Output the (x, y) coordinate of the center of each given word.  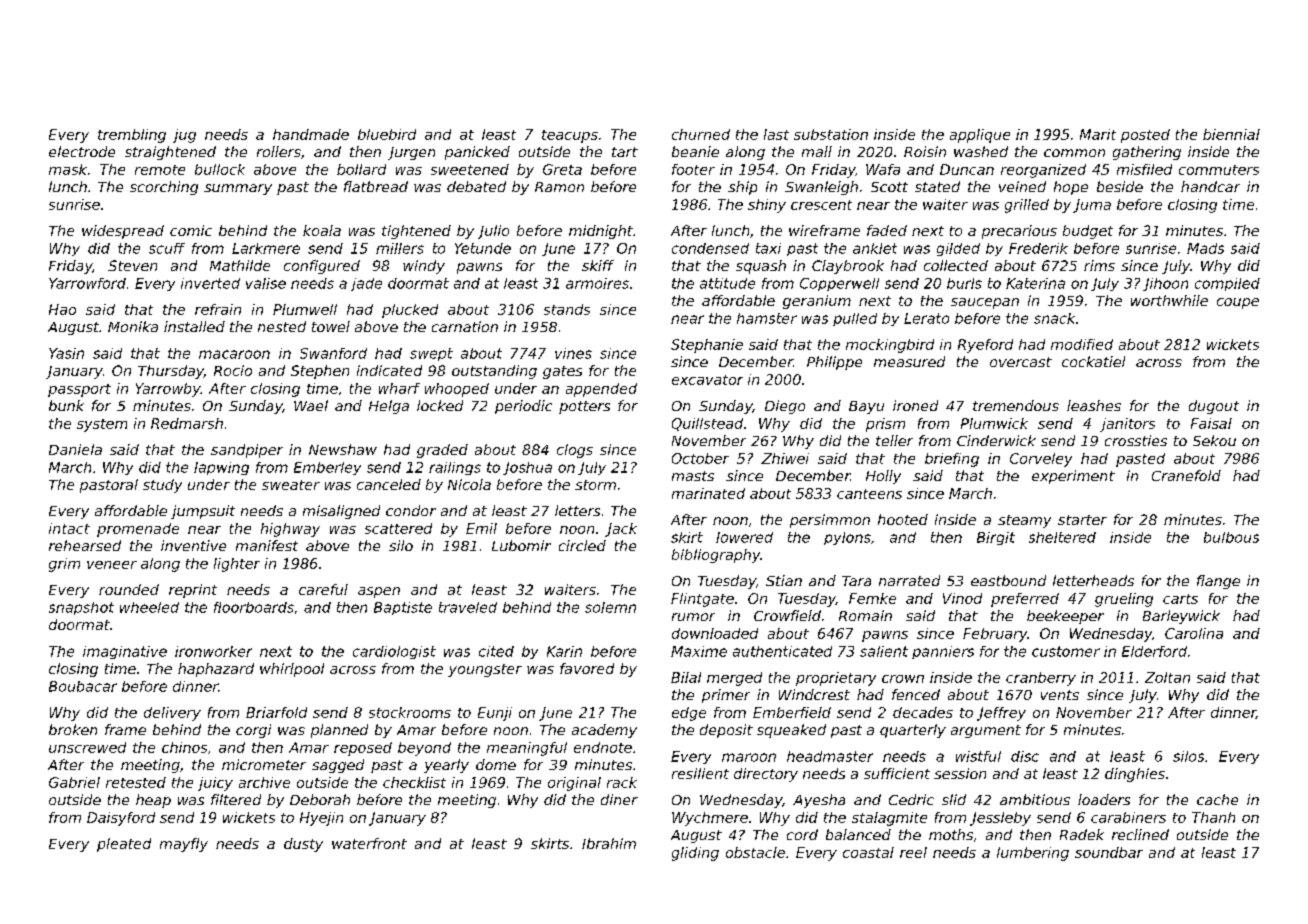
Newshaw (343, 449)
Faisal (1211, 423)
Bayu (866, 407)
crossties (1136, 440)
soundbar (1109, 852)
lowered (744, 537)
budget (1088, 232)
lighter (237, 565)
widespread (123, 232)
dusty (303, 845)
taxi (768, 248)
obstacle (755, 852)
